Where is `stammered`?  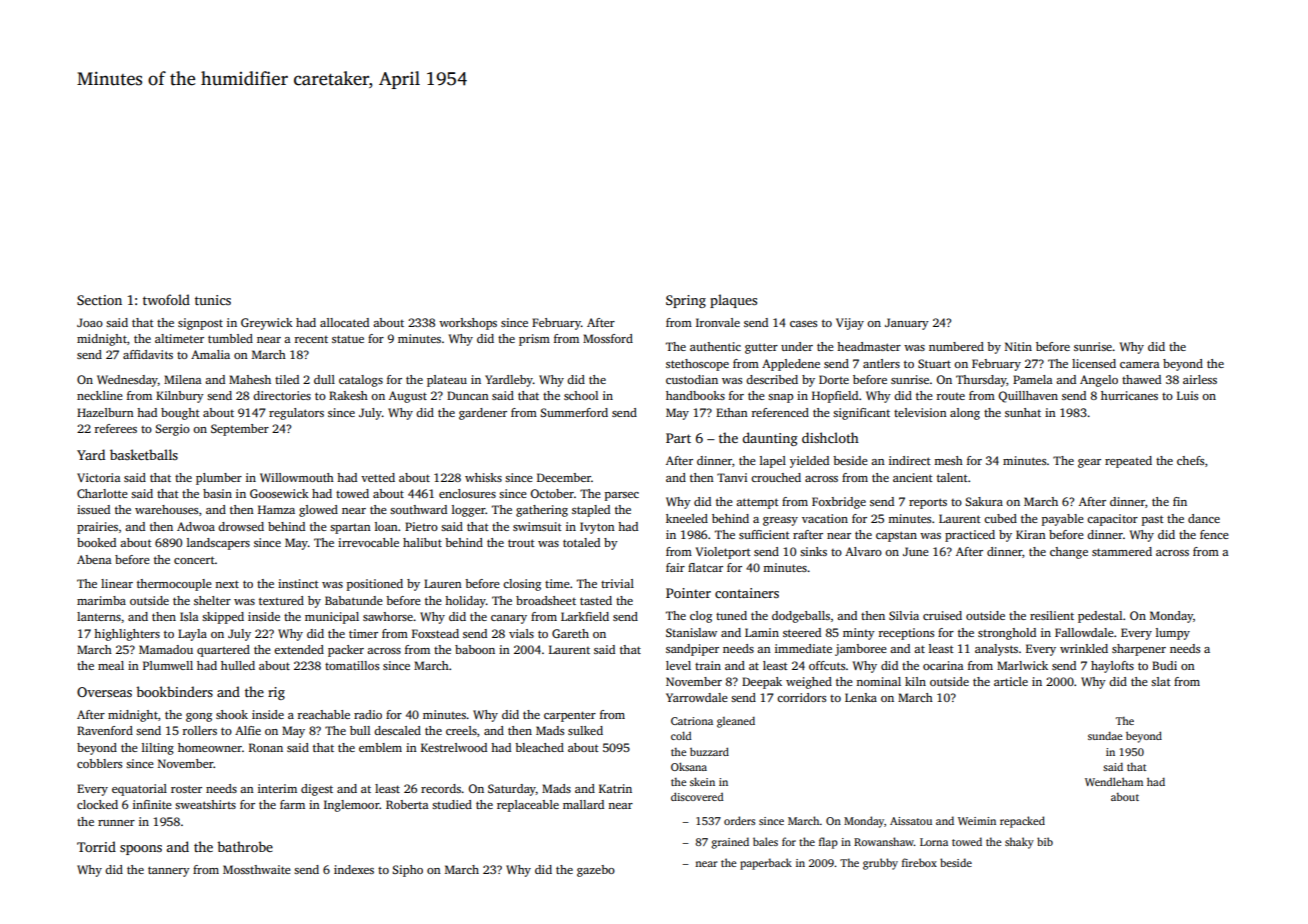
stammered is located at coordinates (1122, 551).
